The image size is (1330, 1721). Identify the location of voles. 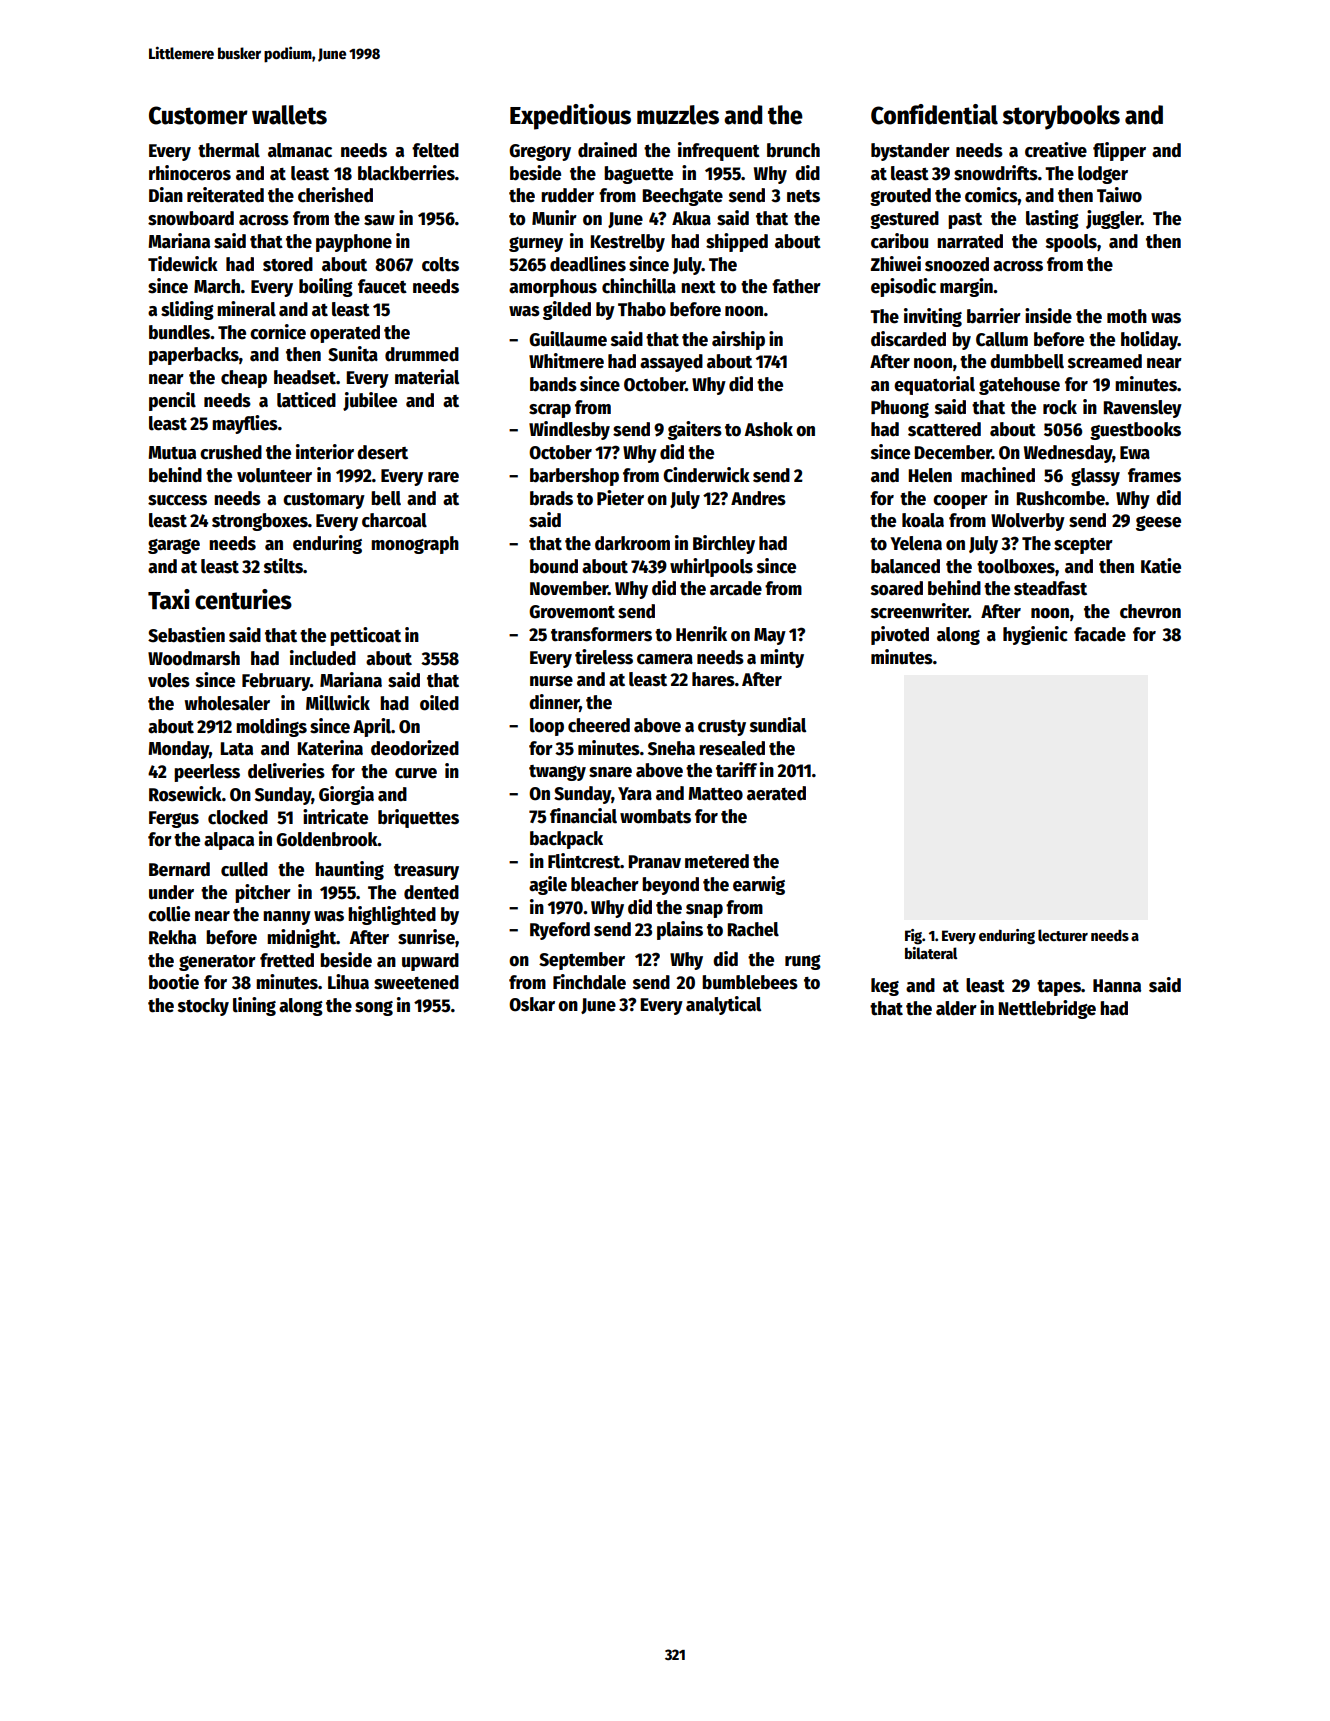
(169, 680).
